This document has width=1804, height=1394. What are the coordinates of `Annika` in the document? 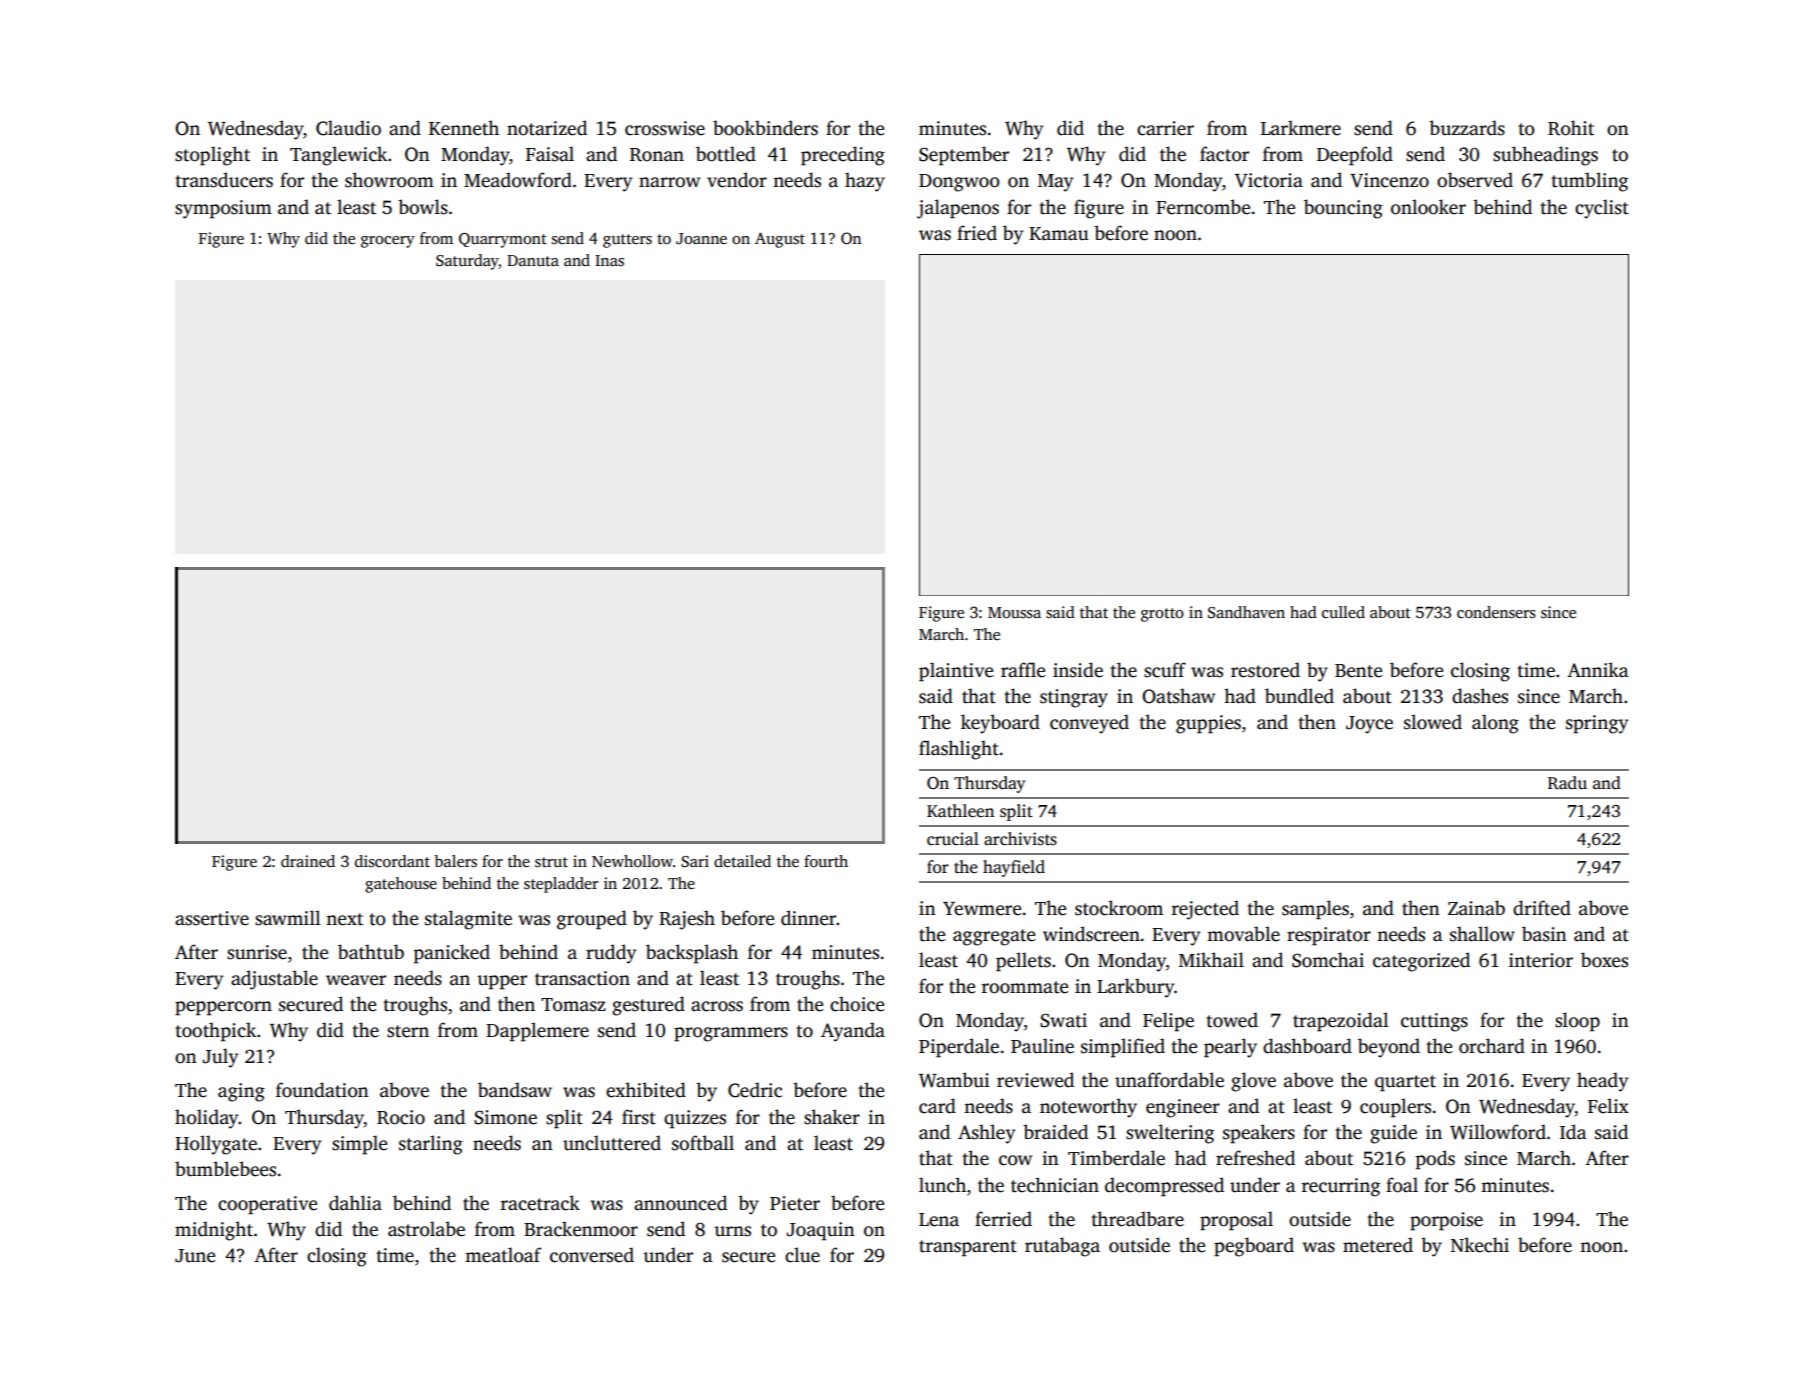 It's located at (1597, 669).
